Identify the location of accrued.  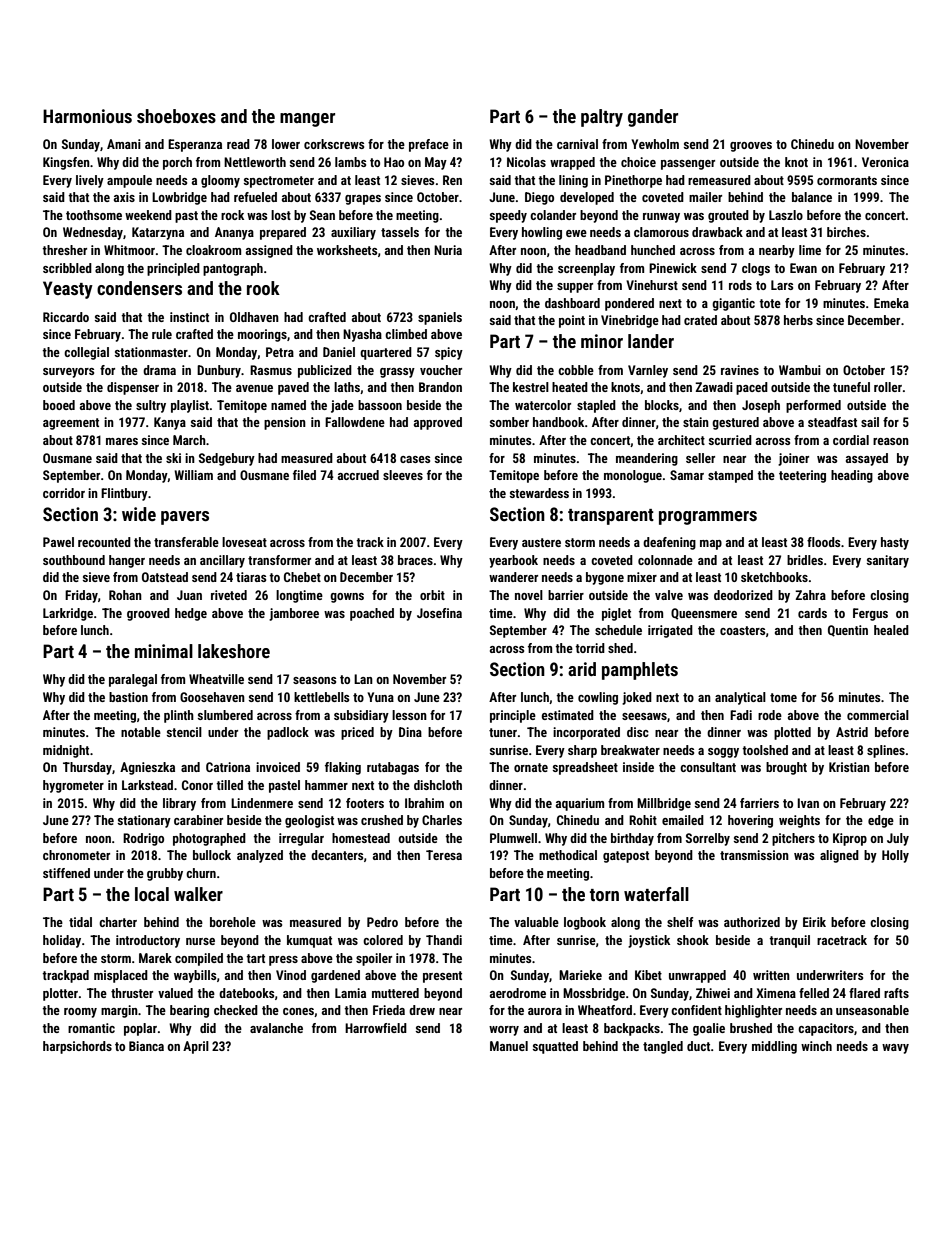
(358, 475).
